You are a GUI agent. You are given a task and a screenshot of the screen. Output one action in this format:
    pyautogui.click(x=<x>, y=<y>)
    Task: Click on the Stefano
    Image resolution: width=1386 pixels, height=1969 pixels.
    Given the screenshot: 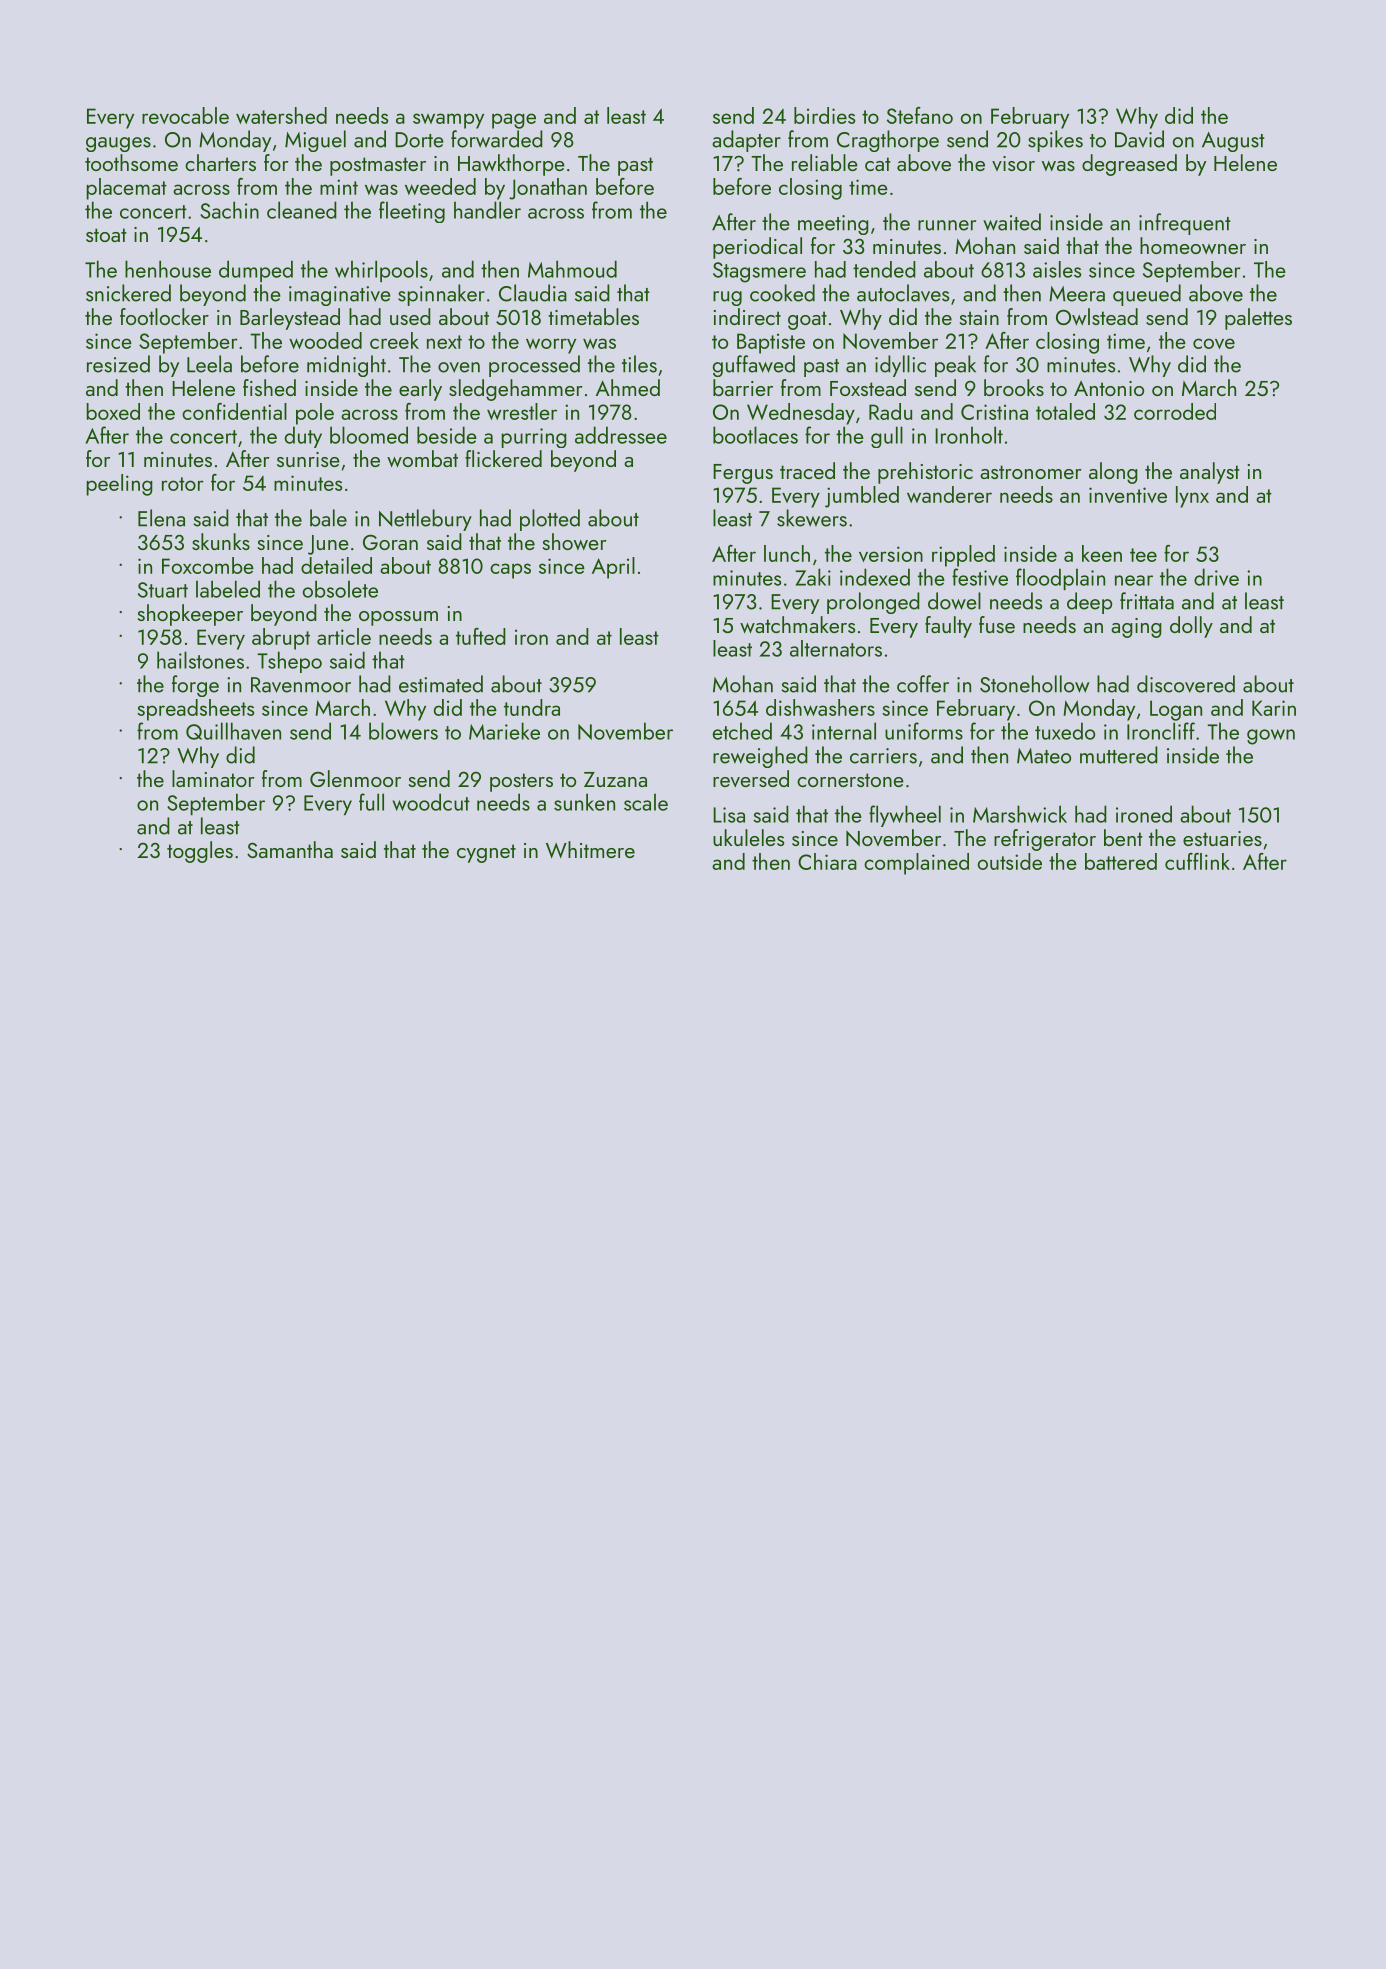 What is the action you would take?
    pyautogui.click(x=920, y=115)
